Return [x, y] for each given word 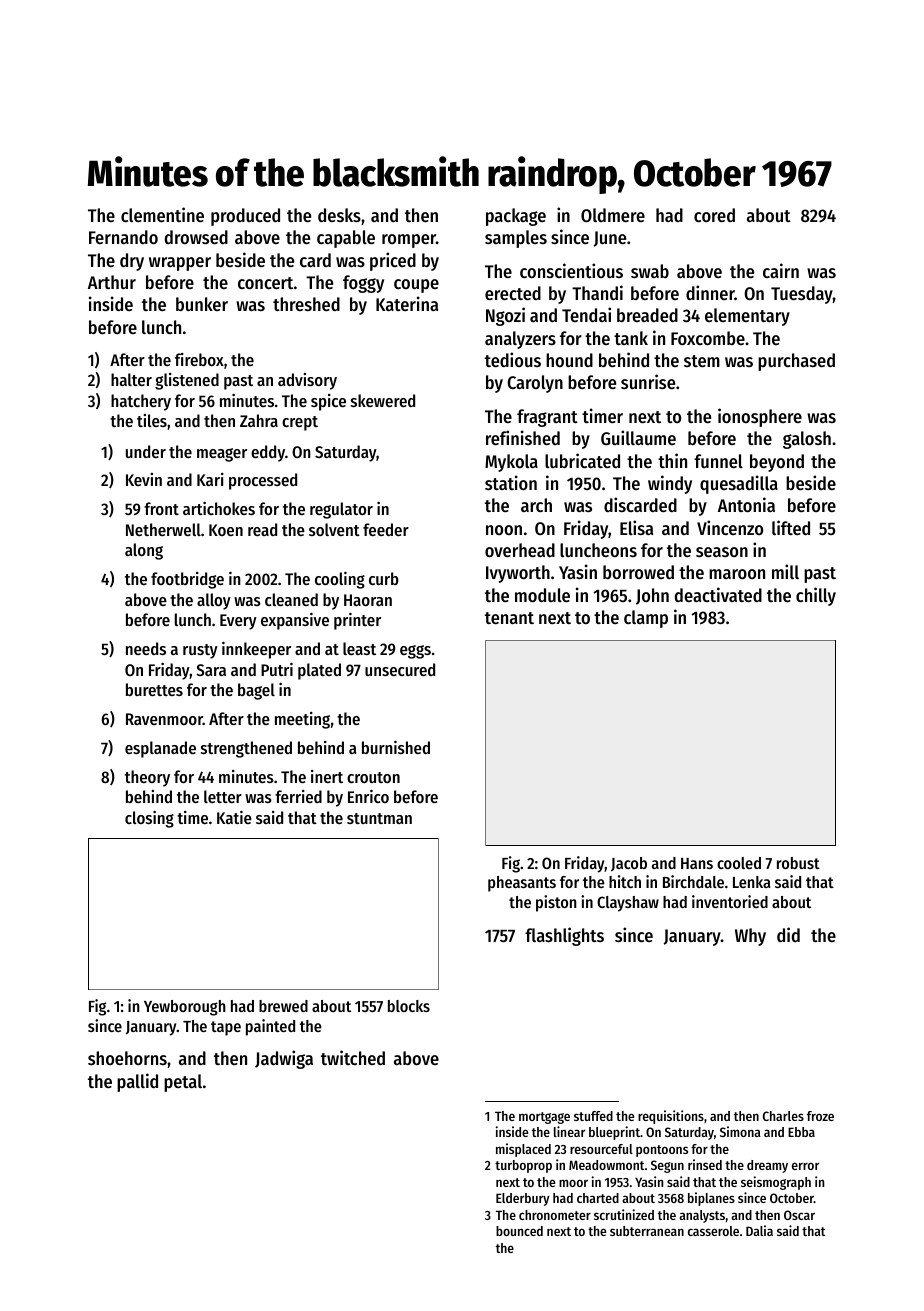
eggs [415, 652]
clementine [162, 214]
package [516, 217]
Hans [697, 863]
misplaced [523, 1150]
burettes [154, 689]
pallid [137, 1082]
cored [714, 215]
